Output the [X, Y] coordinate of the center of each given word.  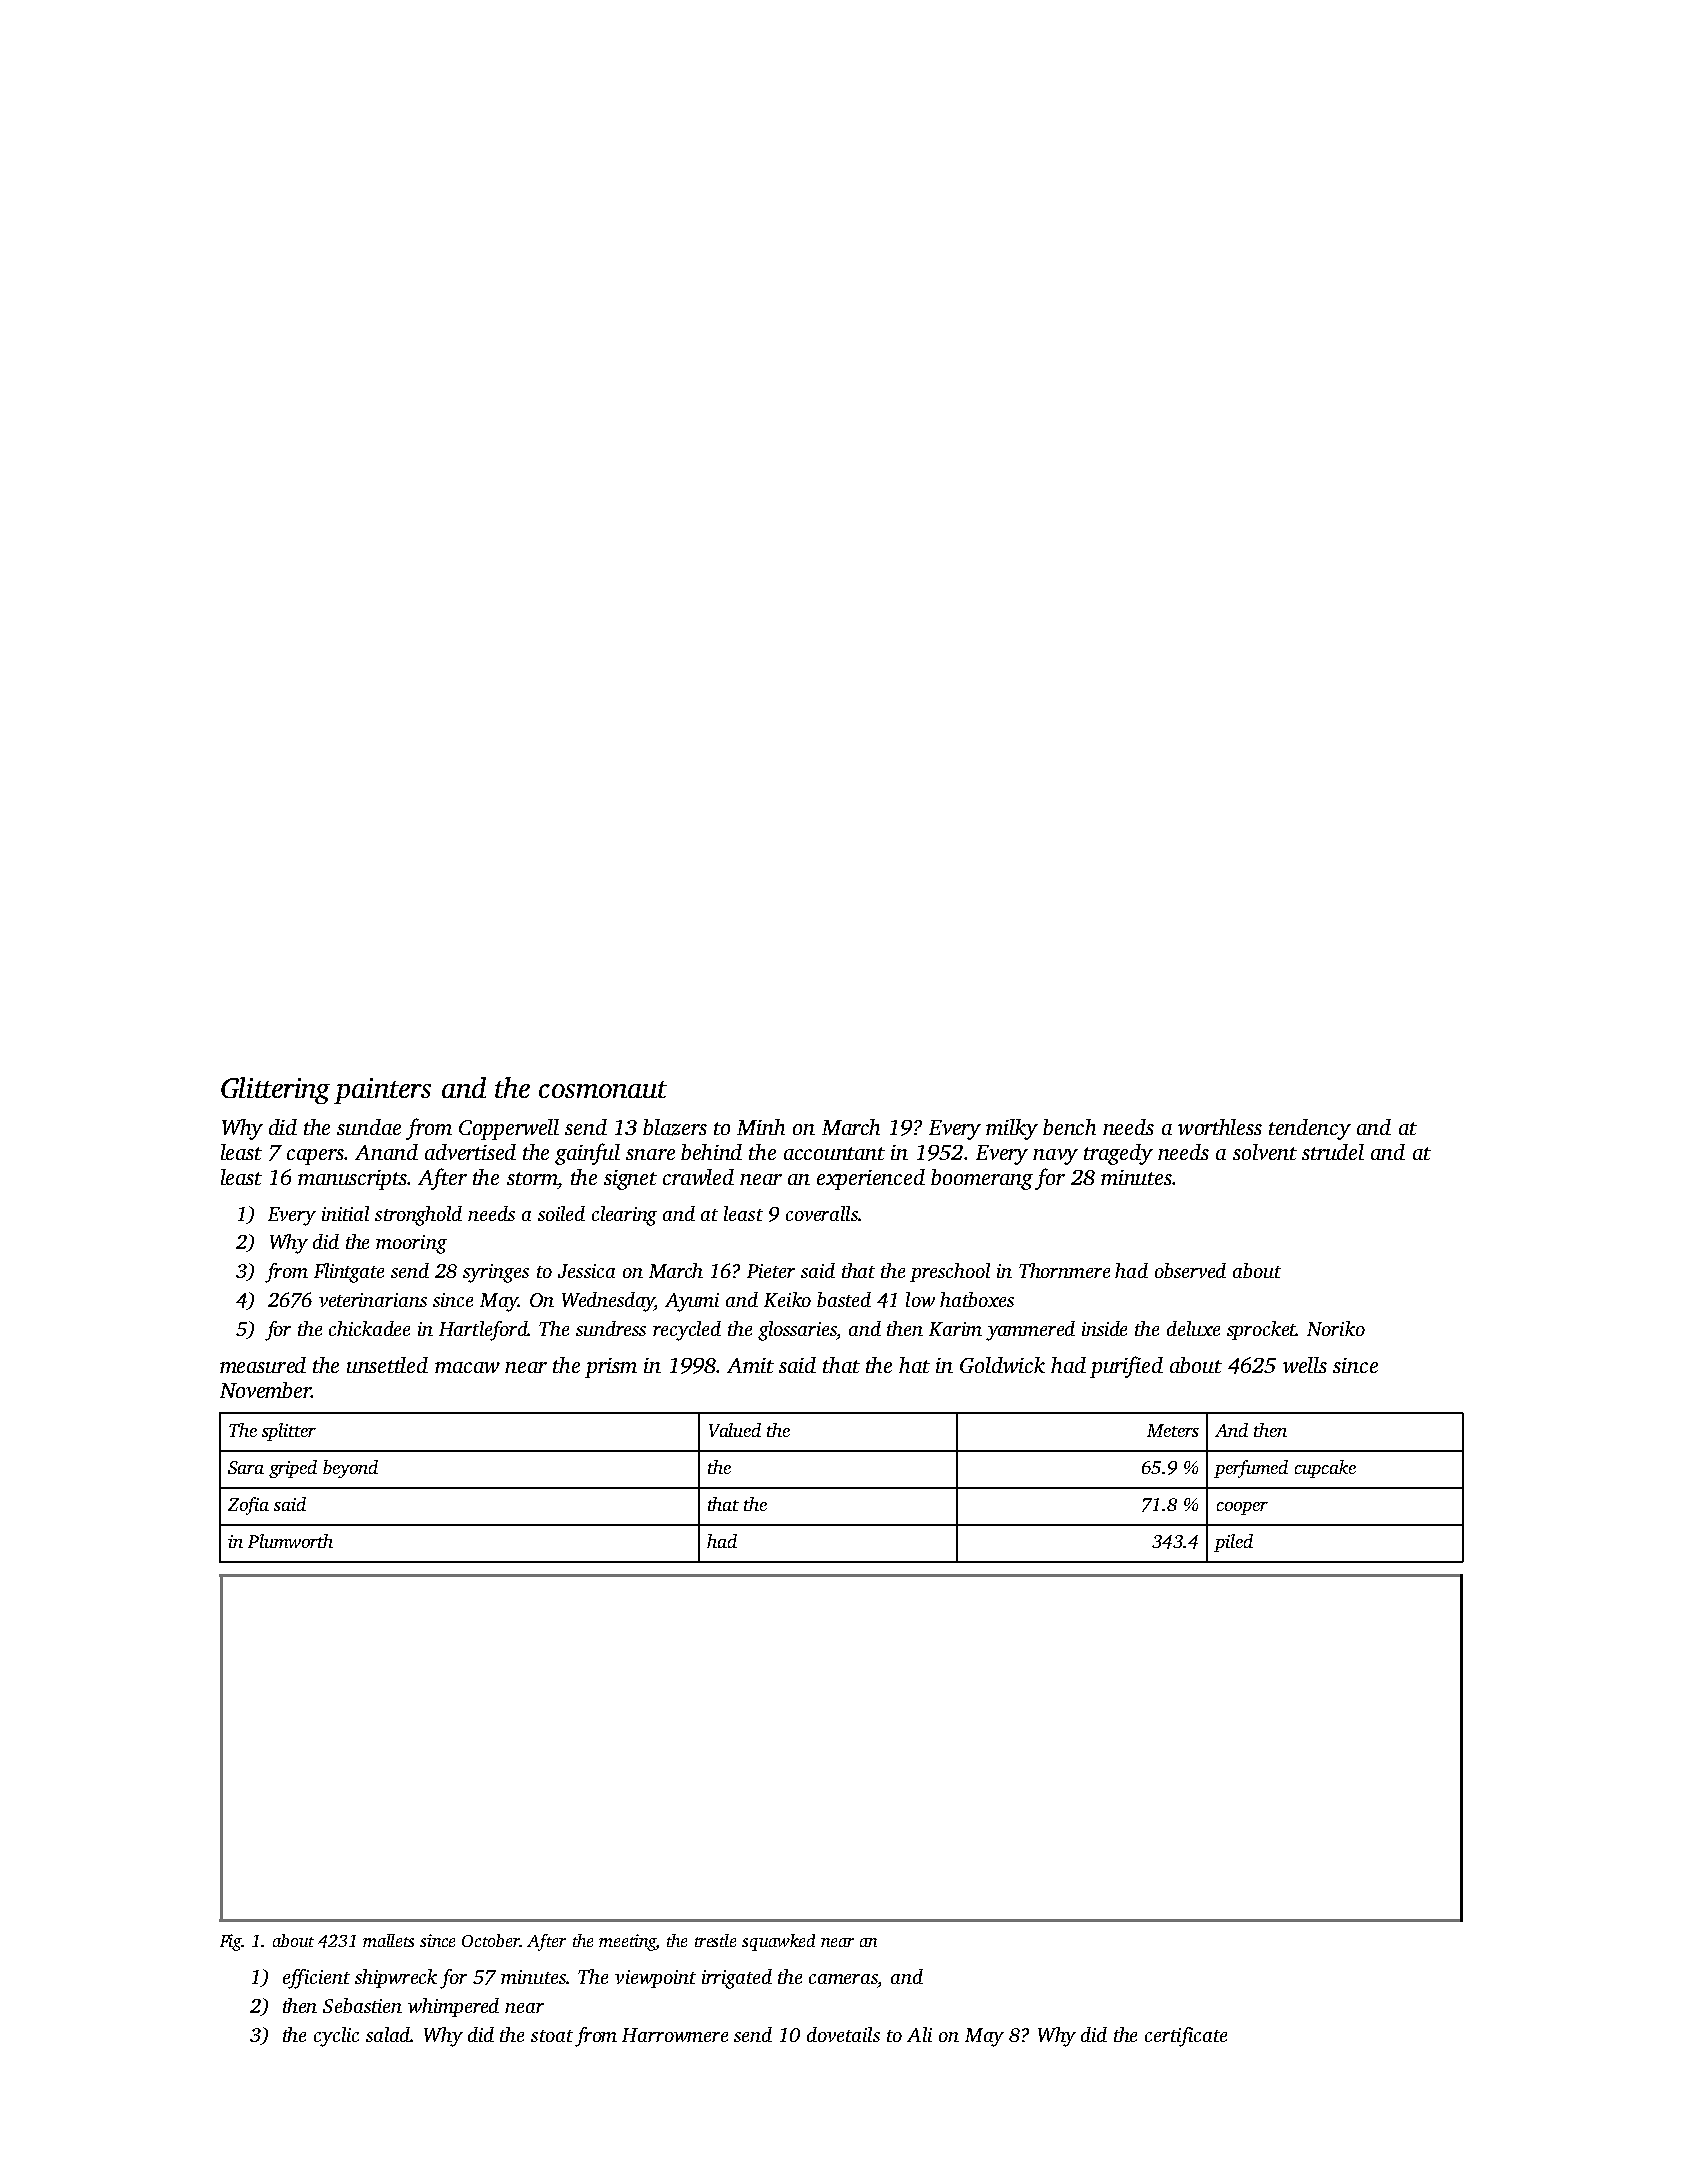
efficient [316, 1979]
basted [844, 1299]
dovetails [843, 2034]
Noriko [1336, 1328]
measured [263, 1365]
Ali [919, 2034]
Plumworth [290, 1541]
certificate [1186, 2037]
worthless [1220, 1127]
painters [382, 1091]
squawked [778, 1942]
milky [1012, 1129]
